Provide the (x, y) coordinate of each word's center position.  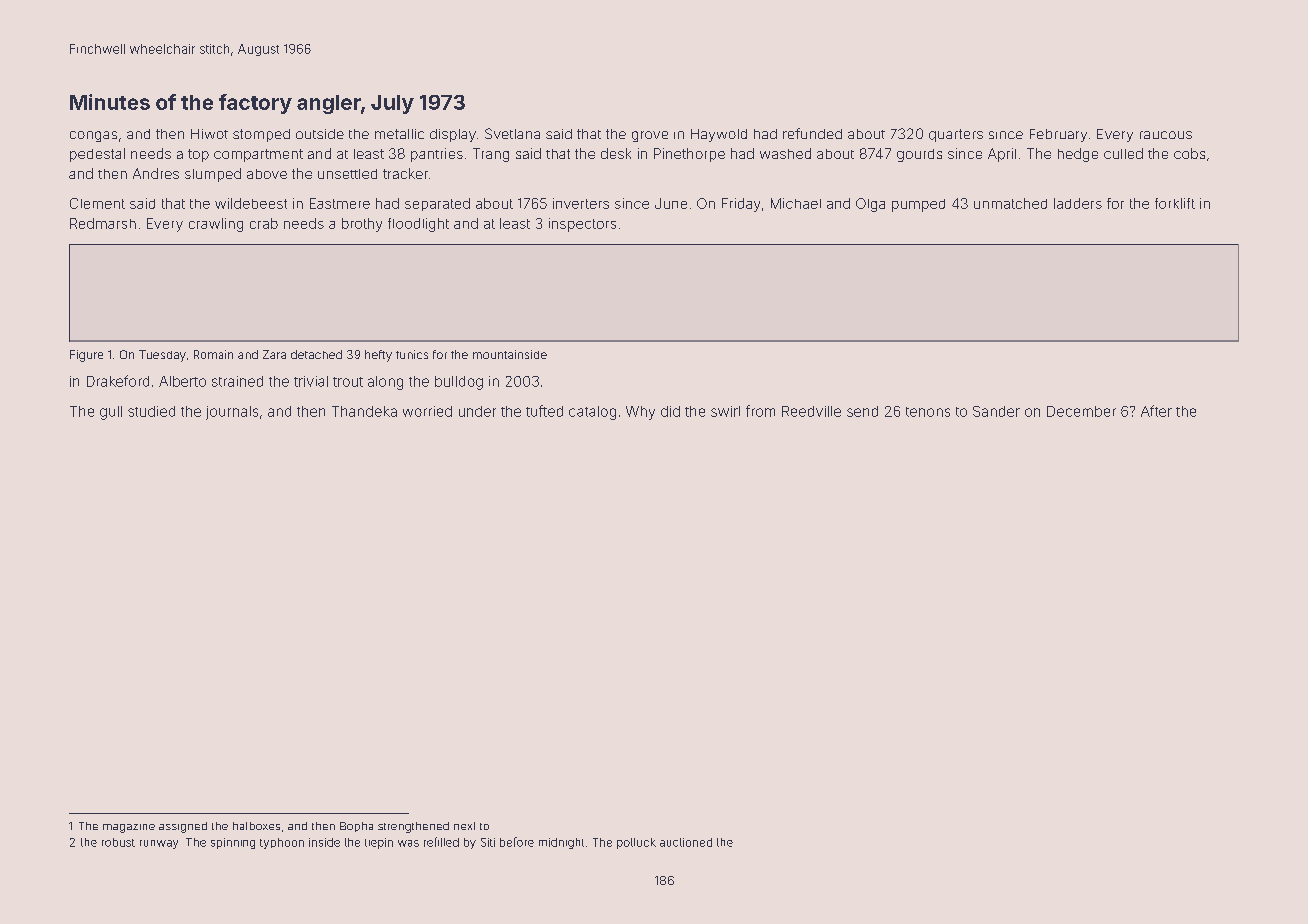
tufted (544, 411)
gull (111, 413)
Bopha (356, 827)
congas (93, 136)
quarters (956, 135)
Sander (996, 411)
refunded (812, 133)
